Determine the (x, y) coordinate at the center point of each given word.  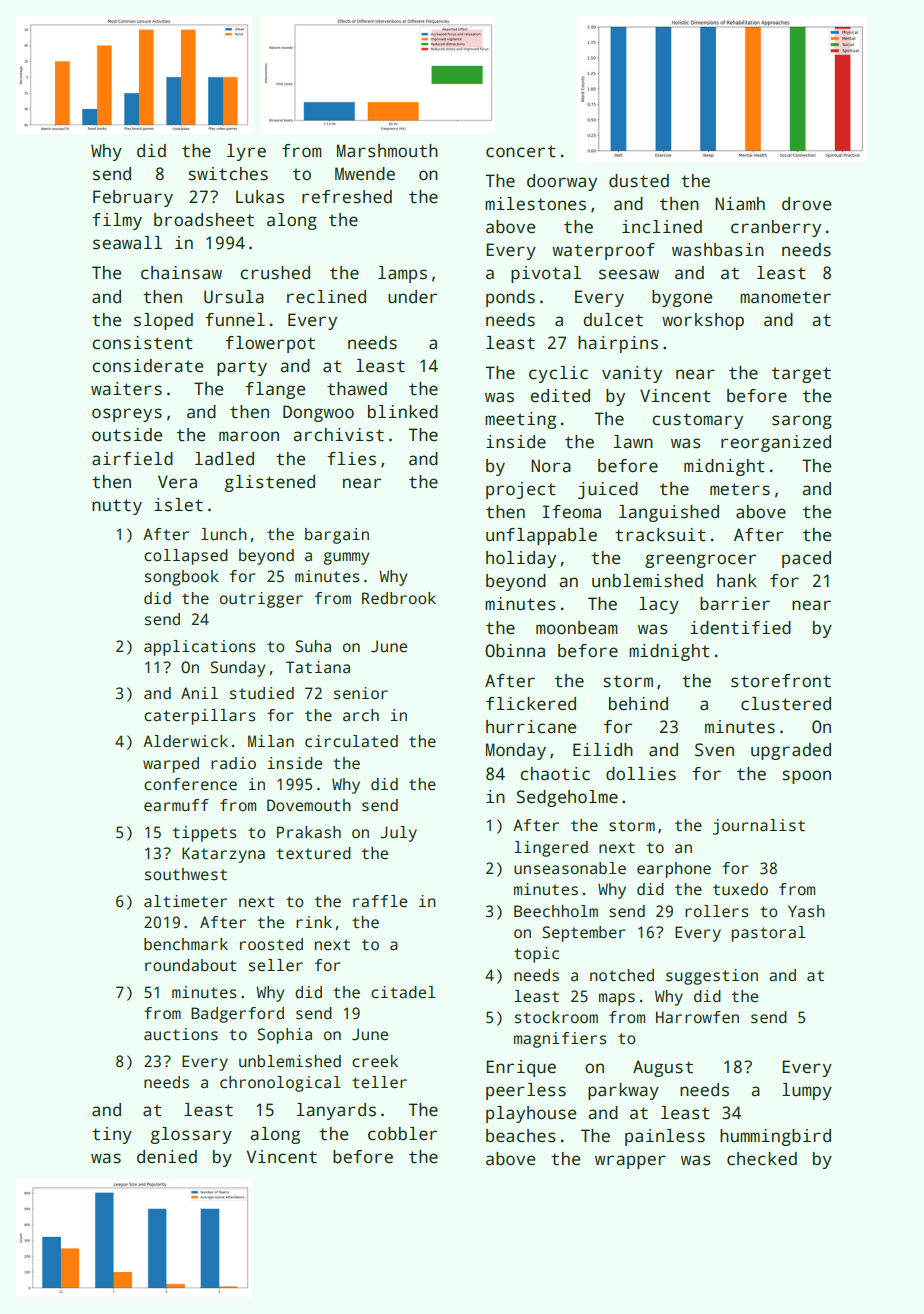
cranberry (776, 228)
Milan (271, 741)
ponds (510, 298)
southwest (186, 874)
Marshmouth (387, 151)
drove (806, 204)
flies (351, 459)
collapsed (186, 557)
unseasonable (570, 868)
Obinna (515, 651)
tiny (112, 1135)
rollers (717, 911)
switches (228, 174)
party (242, 368)
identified (740, 628)
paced (806, 559)
